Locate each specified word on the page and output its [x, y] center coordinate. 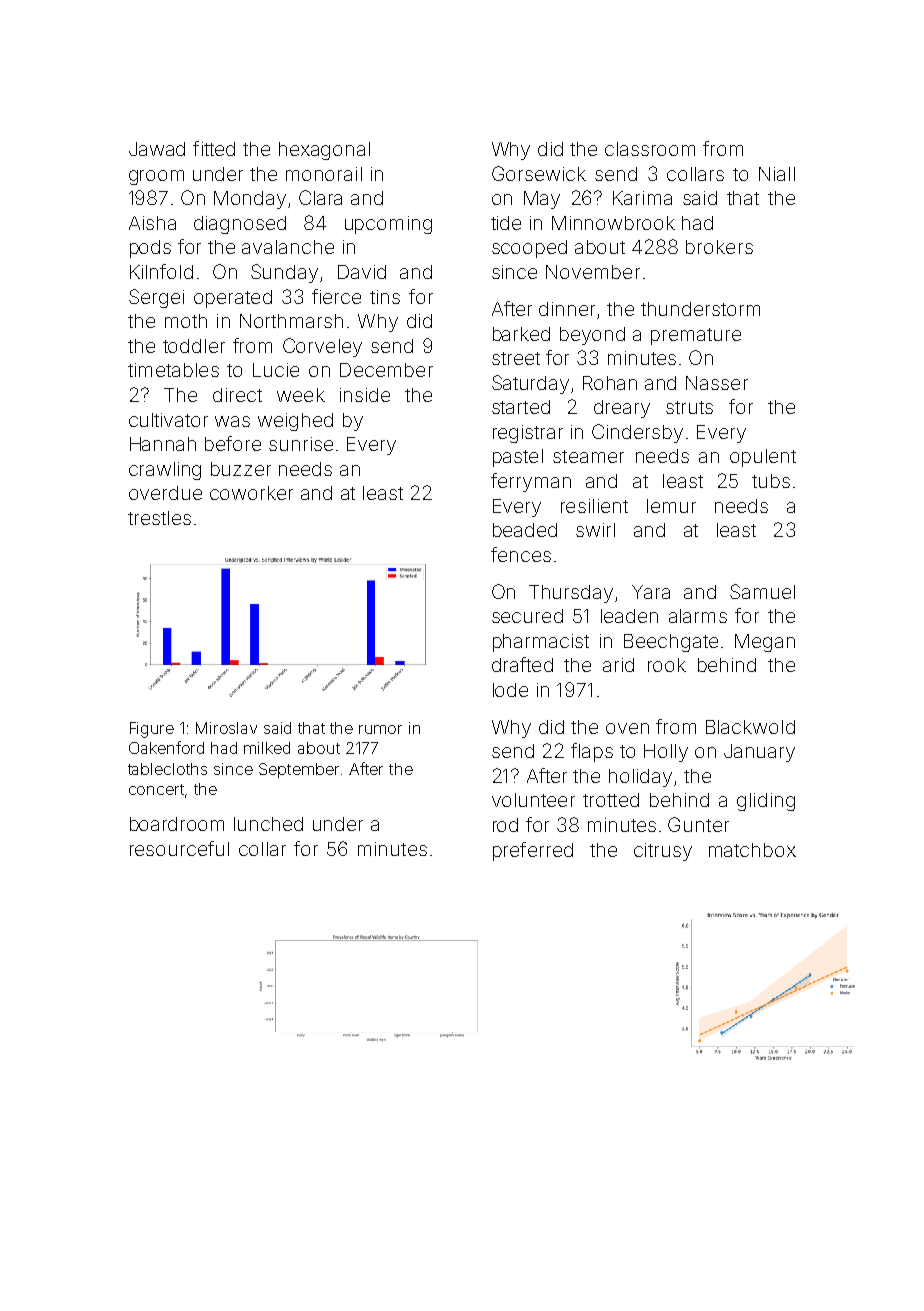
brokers [719, 247]
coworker [251, 493]
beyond [592, 336]
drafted [522, 664]
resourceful [179, 848]
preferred [533, 851]
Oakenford [166, 747]
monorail [324, 174]
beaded [525, 530]
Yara [651, 592]
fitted [214, 148]
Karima [642, 198]
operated [233, 299]
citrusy [663, 852]
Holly [666, 753]
